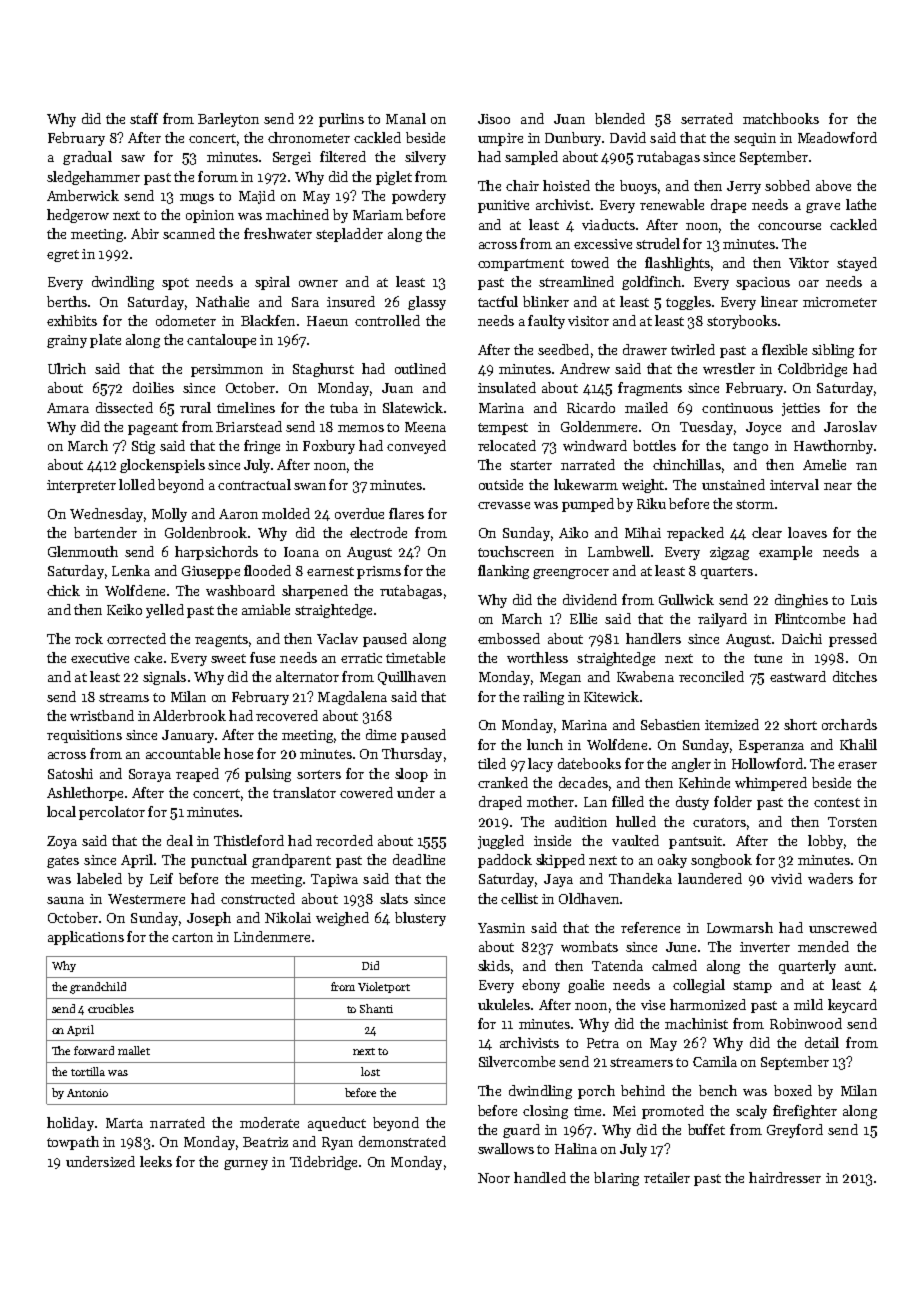 This screenshot has width=924, height=1308. Describe the element at coordinates (73, 1143) in the screenshot. I see `towpath` at that location.
